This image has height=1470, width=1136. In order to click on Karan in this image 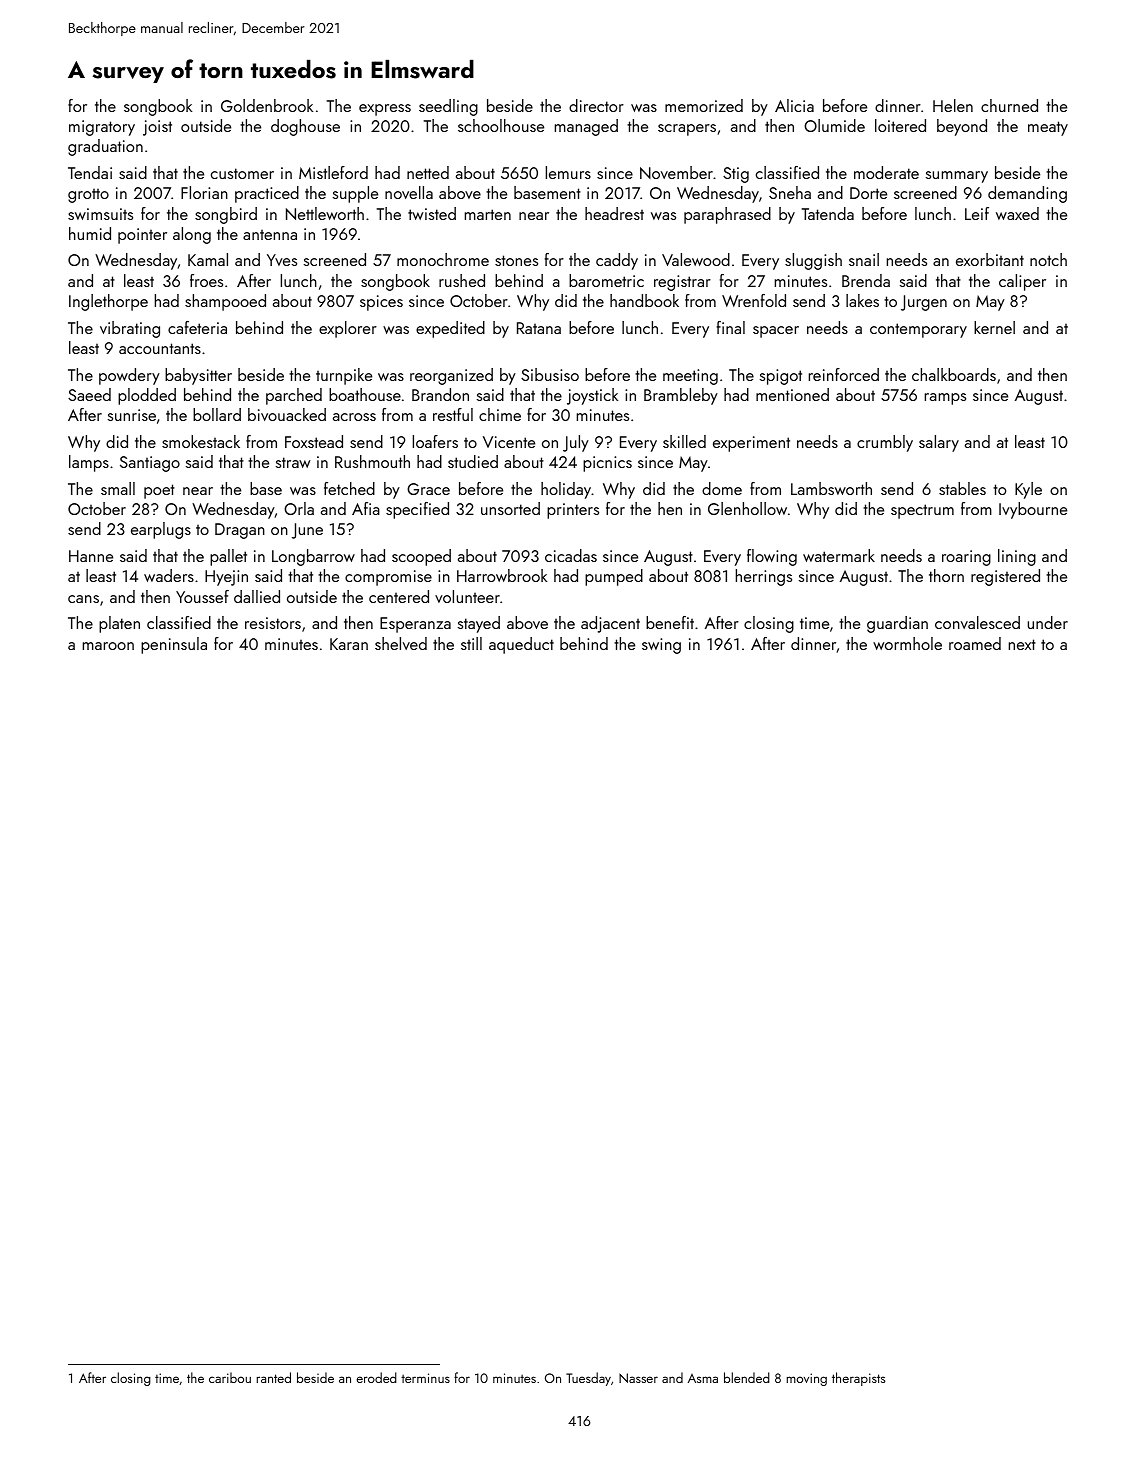, I will do `click(349, 644)`.
